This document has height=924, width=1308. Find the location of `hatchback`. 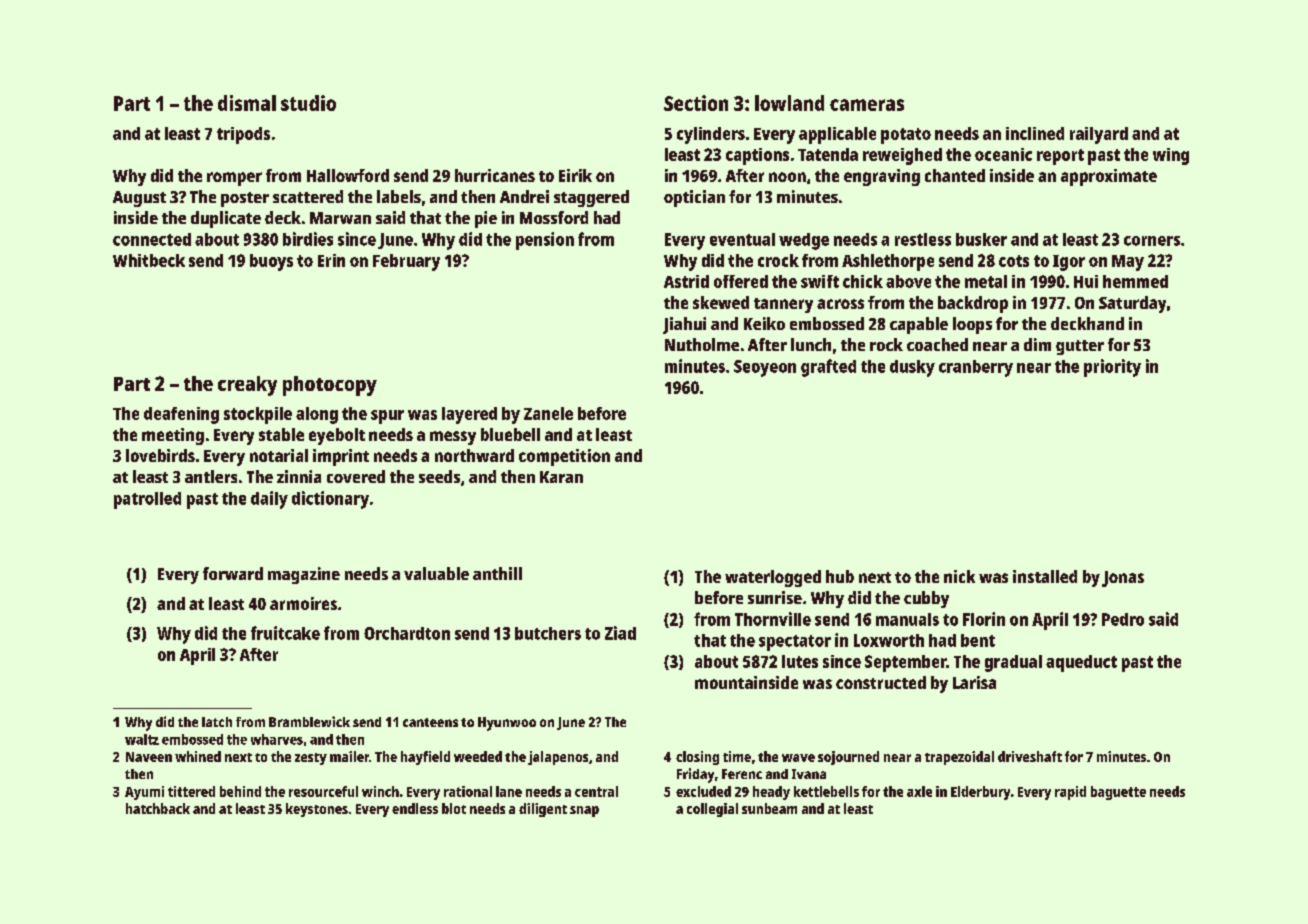

hatchback is located at coordinates (158, 808).
